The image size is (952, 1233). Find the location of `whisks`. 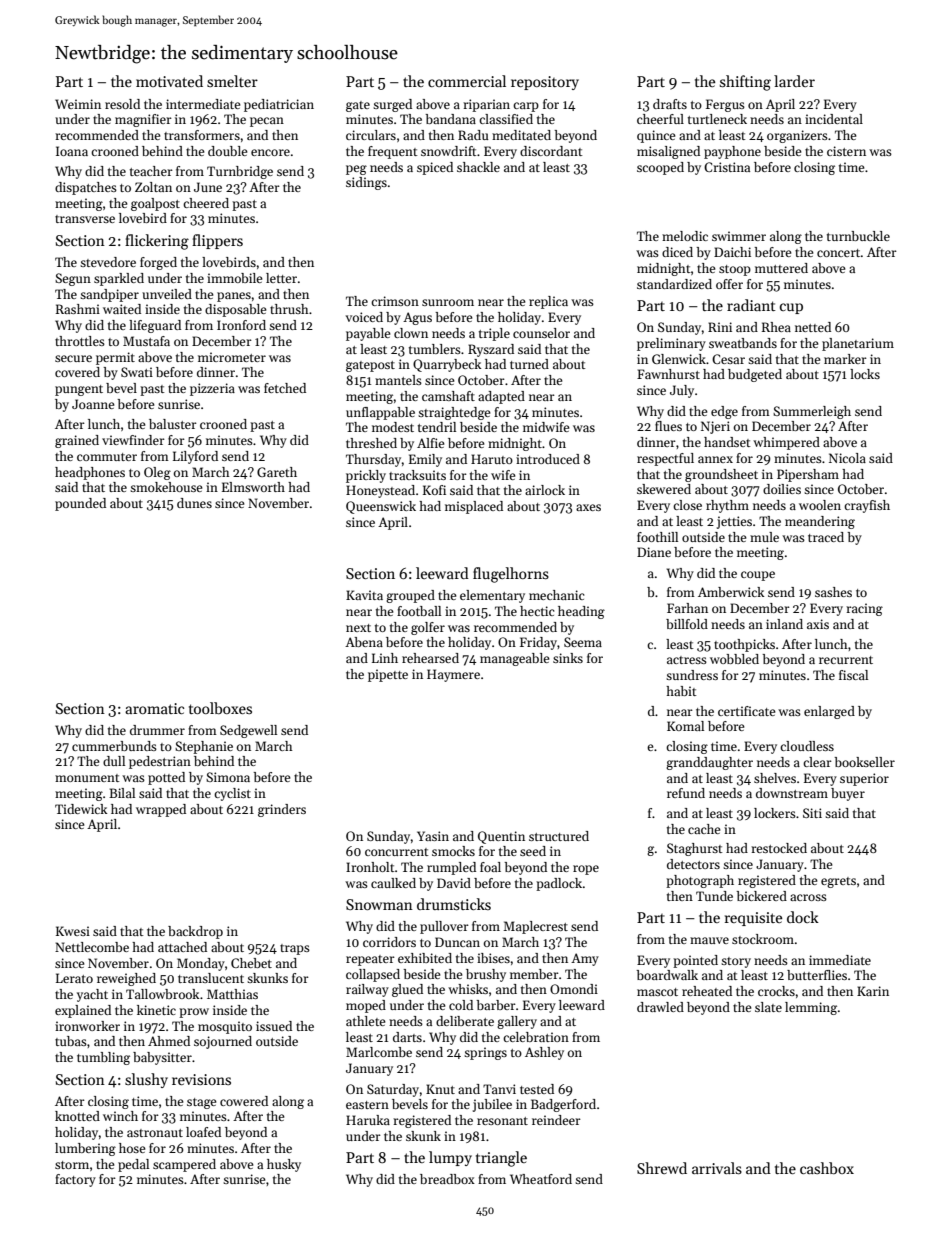

whisks is located at coordinates (468, 989).
